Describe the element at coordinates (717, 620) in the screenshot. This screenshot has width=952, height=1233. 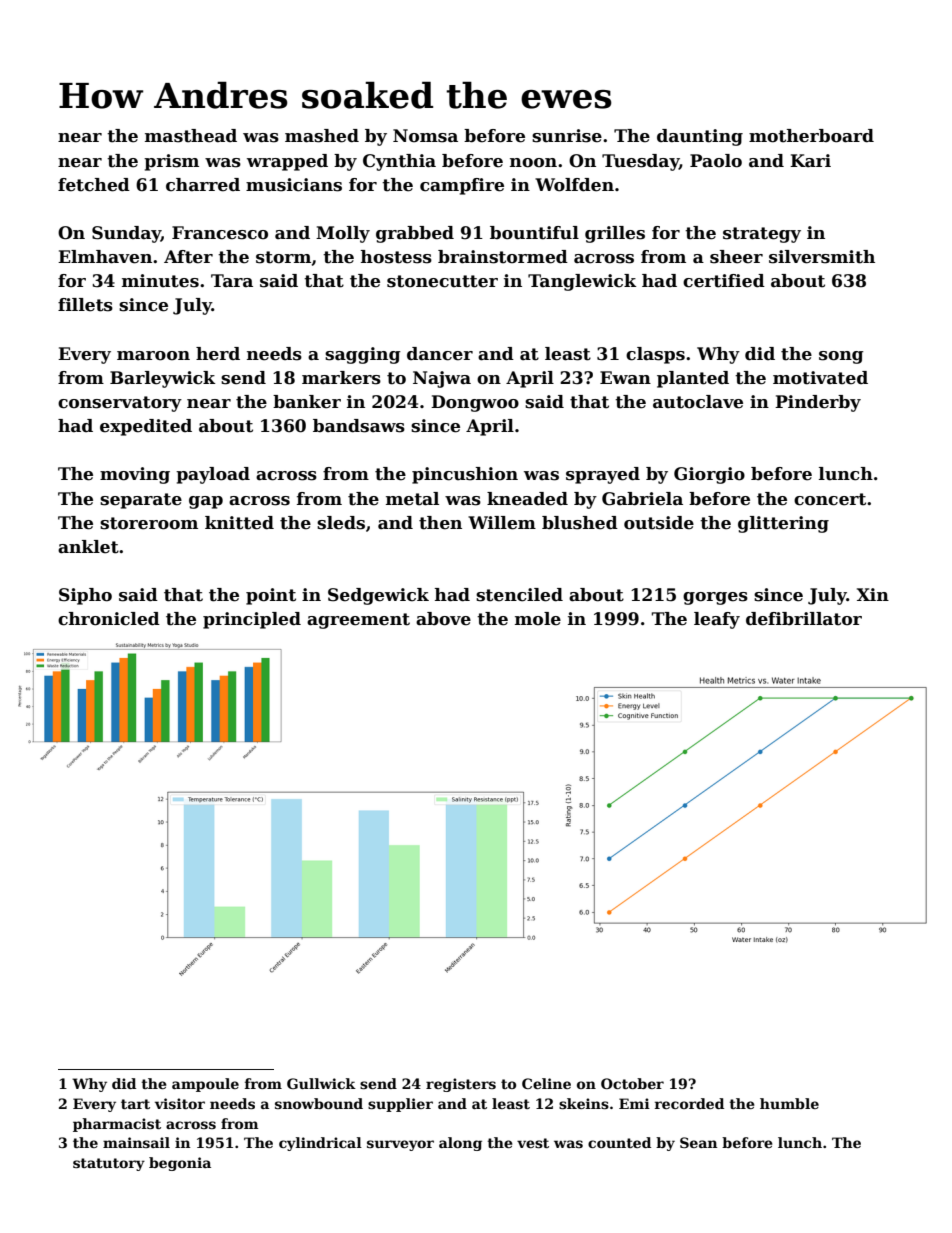
I see `leafy` at that location.
